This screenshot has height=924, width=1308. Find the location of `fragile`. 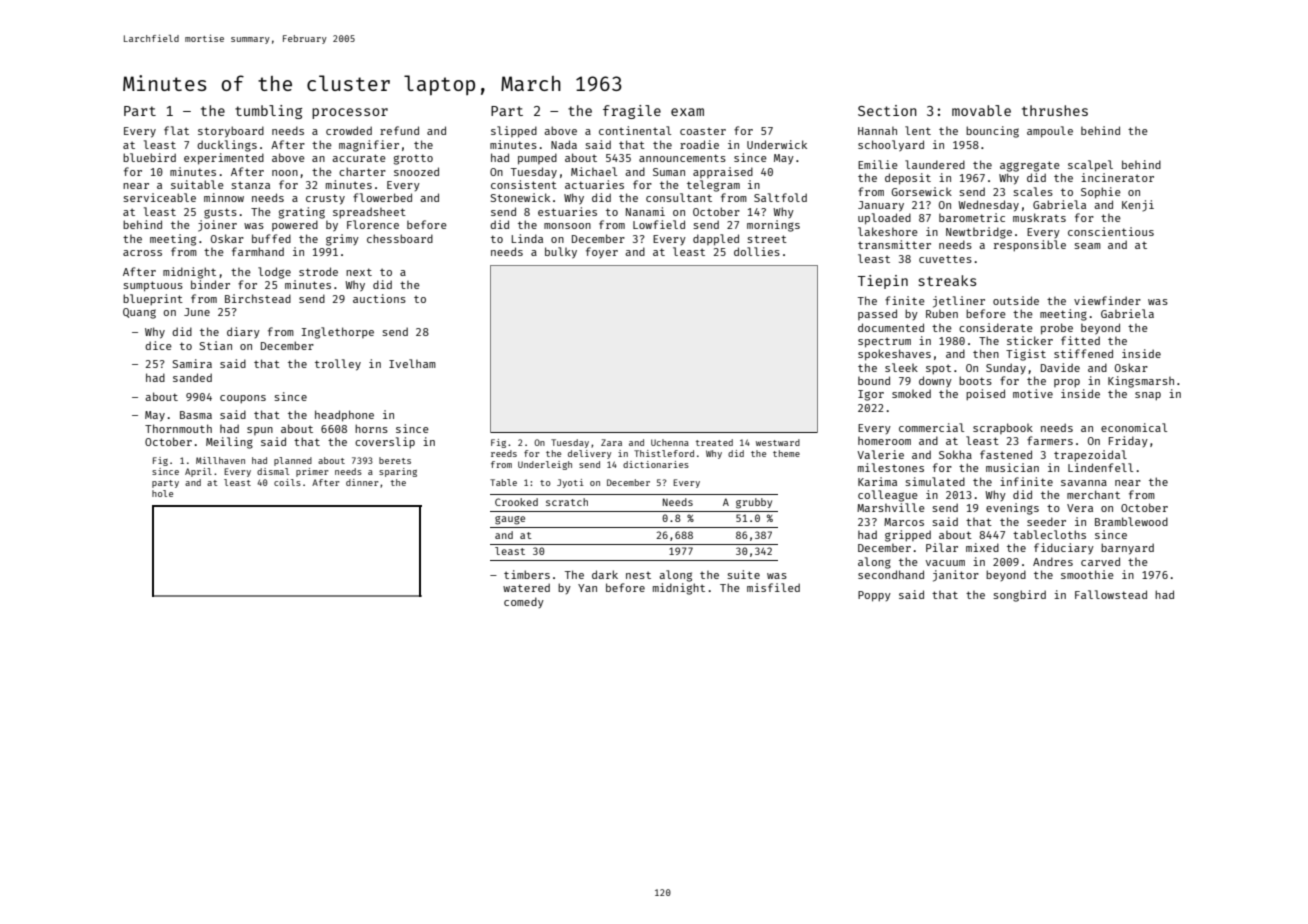

fragile is located at coordinates (632, 112).
